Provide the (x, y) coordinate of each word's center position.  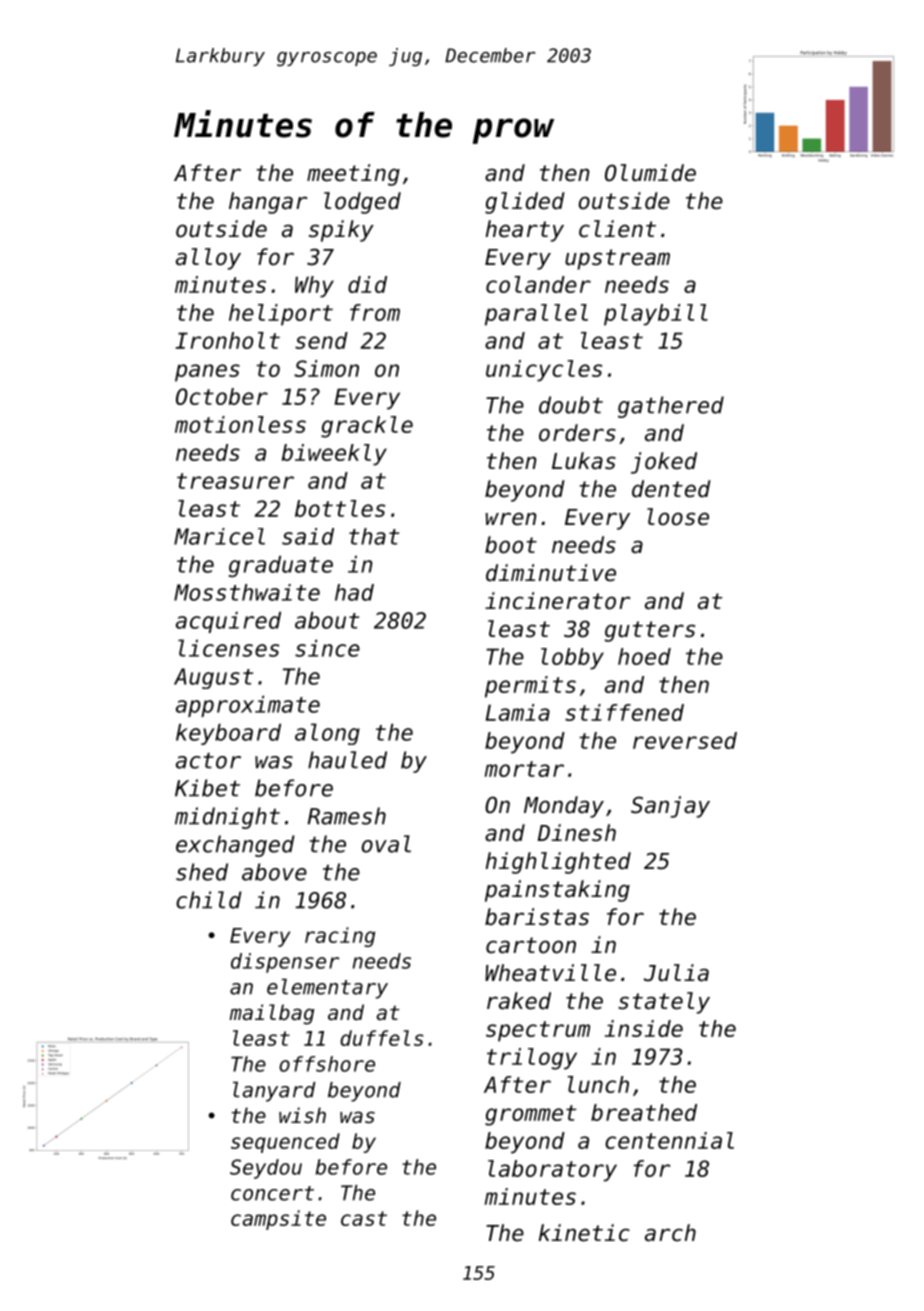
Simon (326, 368)
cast (364, 1218)
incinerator (557, 601)
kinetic (584, 1233)
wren (511, 519)
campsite (278, 1220)
